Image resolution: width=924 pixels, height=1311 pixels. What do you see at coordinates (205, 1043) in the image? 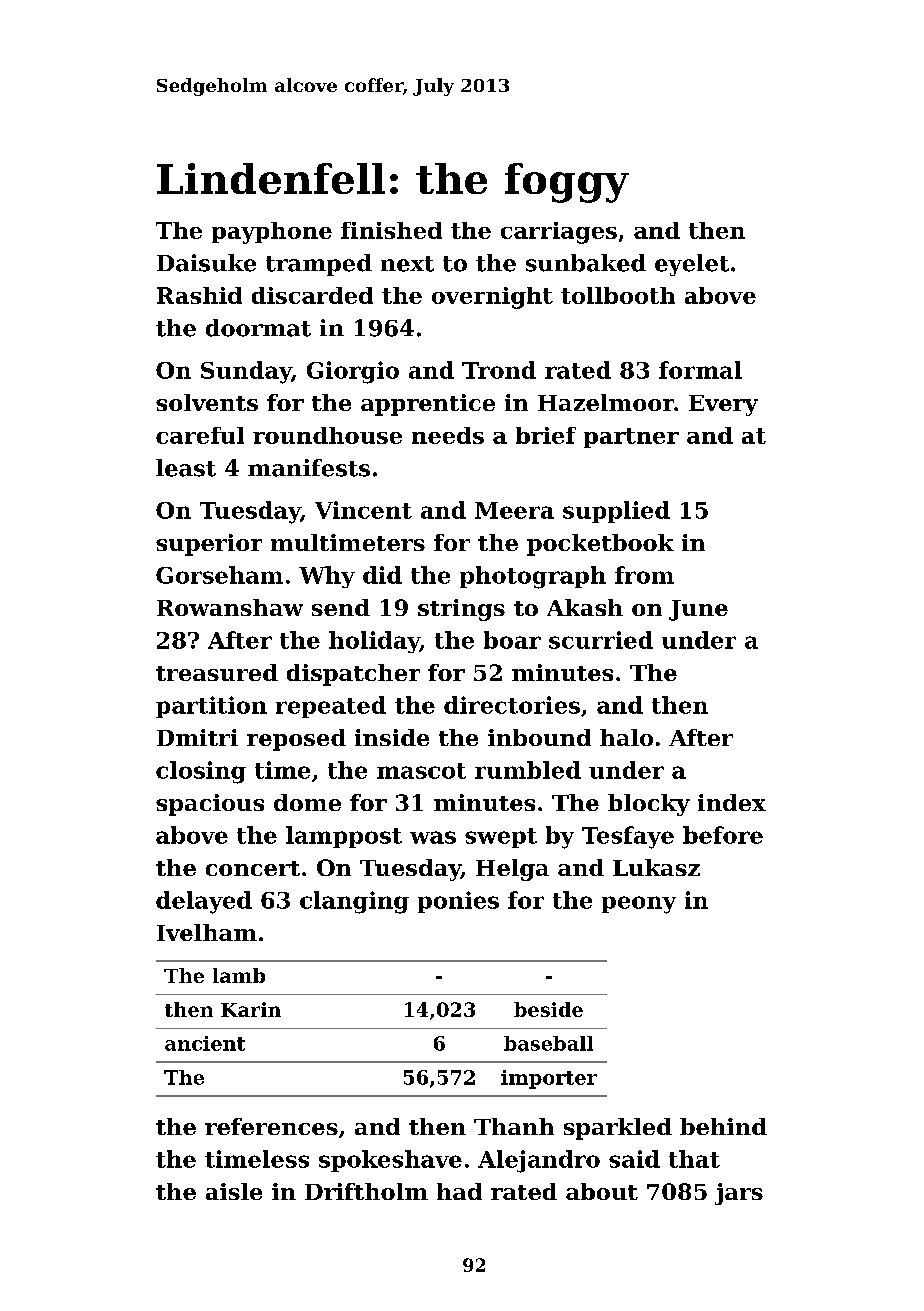
I see `ancient` at bounding box center [205, 1043].
